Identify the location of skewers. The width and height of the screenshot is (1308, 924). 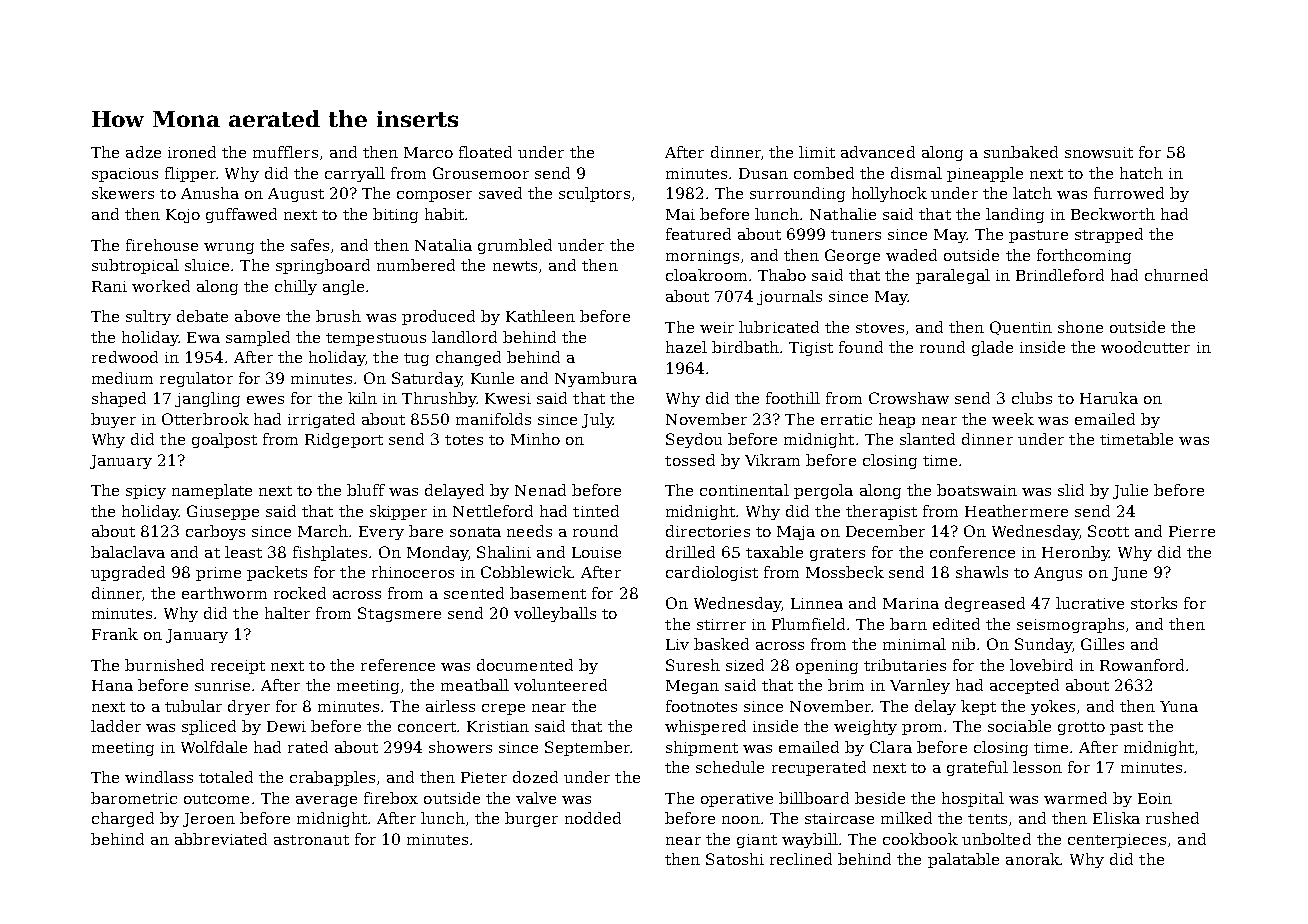
(123, 193).
